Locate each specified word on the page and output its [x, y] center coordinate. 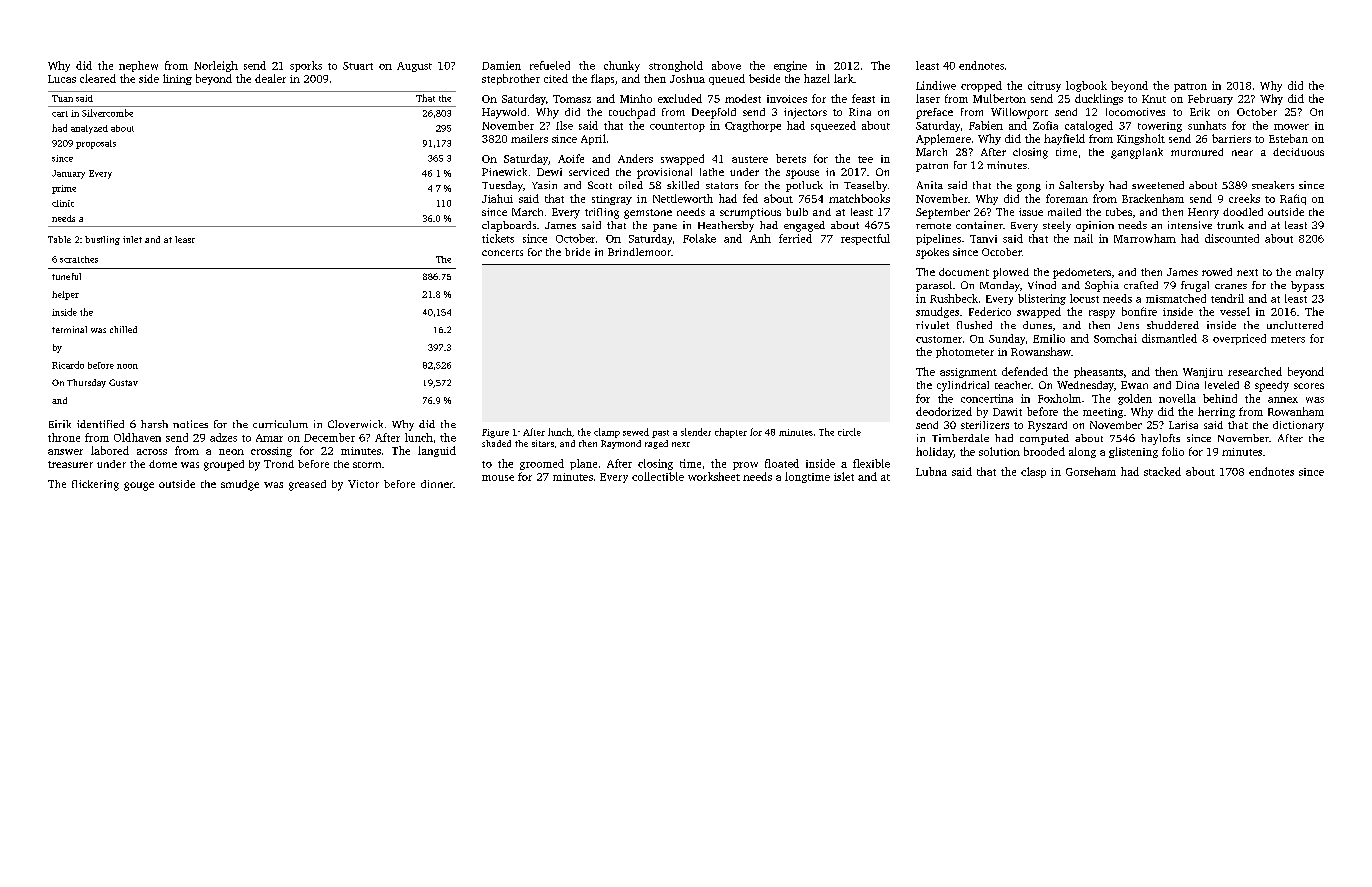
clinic [63, 203]
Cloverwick [355, 424]
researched [1255, 371]
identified [100, 424]
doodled [1243, 212]
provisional [664, 173]
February [1210, 99]
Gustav [123, 382]
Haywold [504, 113]
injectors [805, 113]
